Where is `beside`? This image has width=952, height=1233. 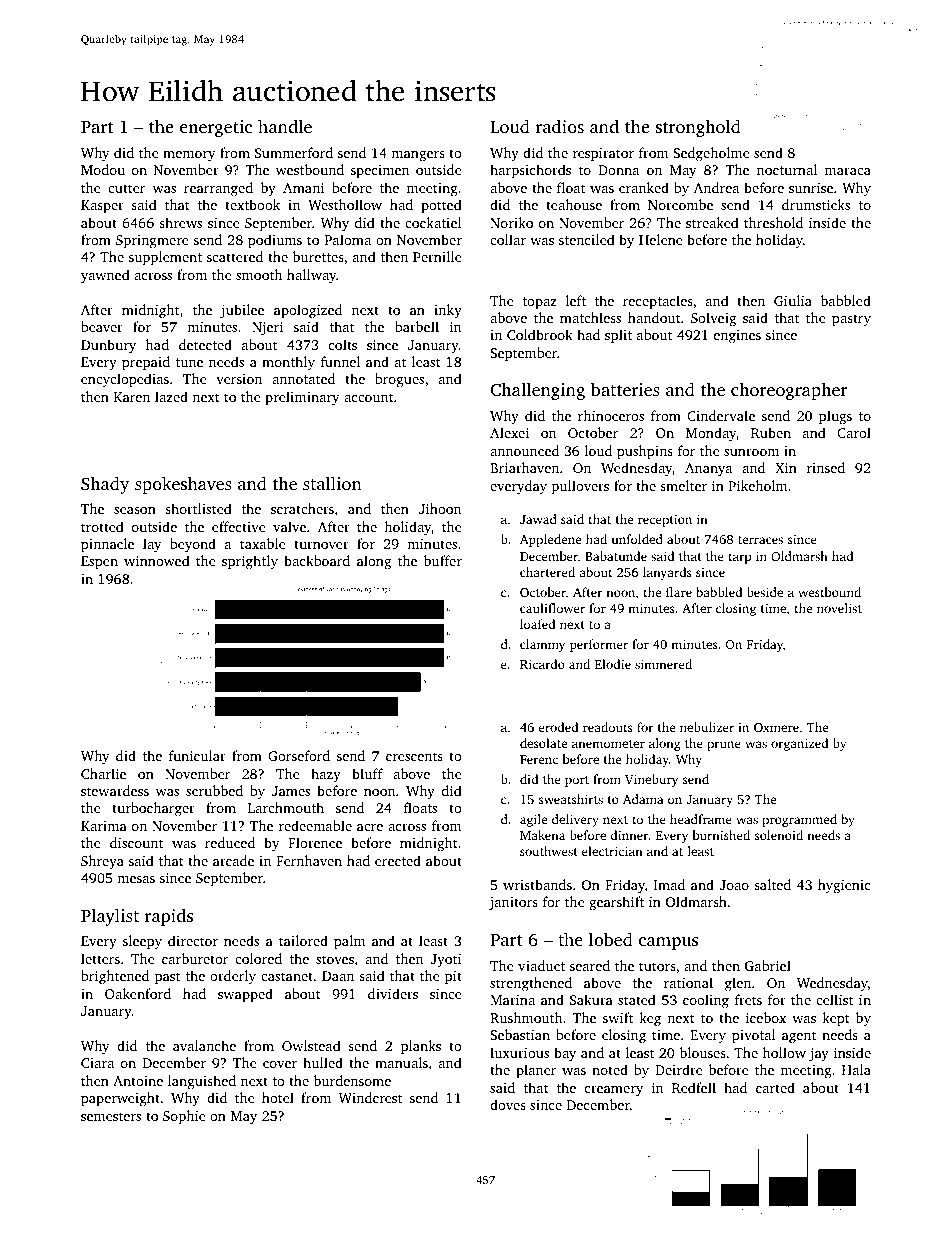
beside is located at coordinates (765, 592).
